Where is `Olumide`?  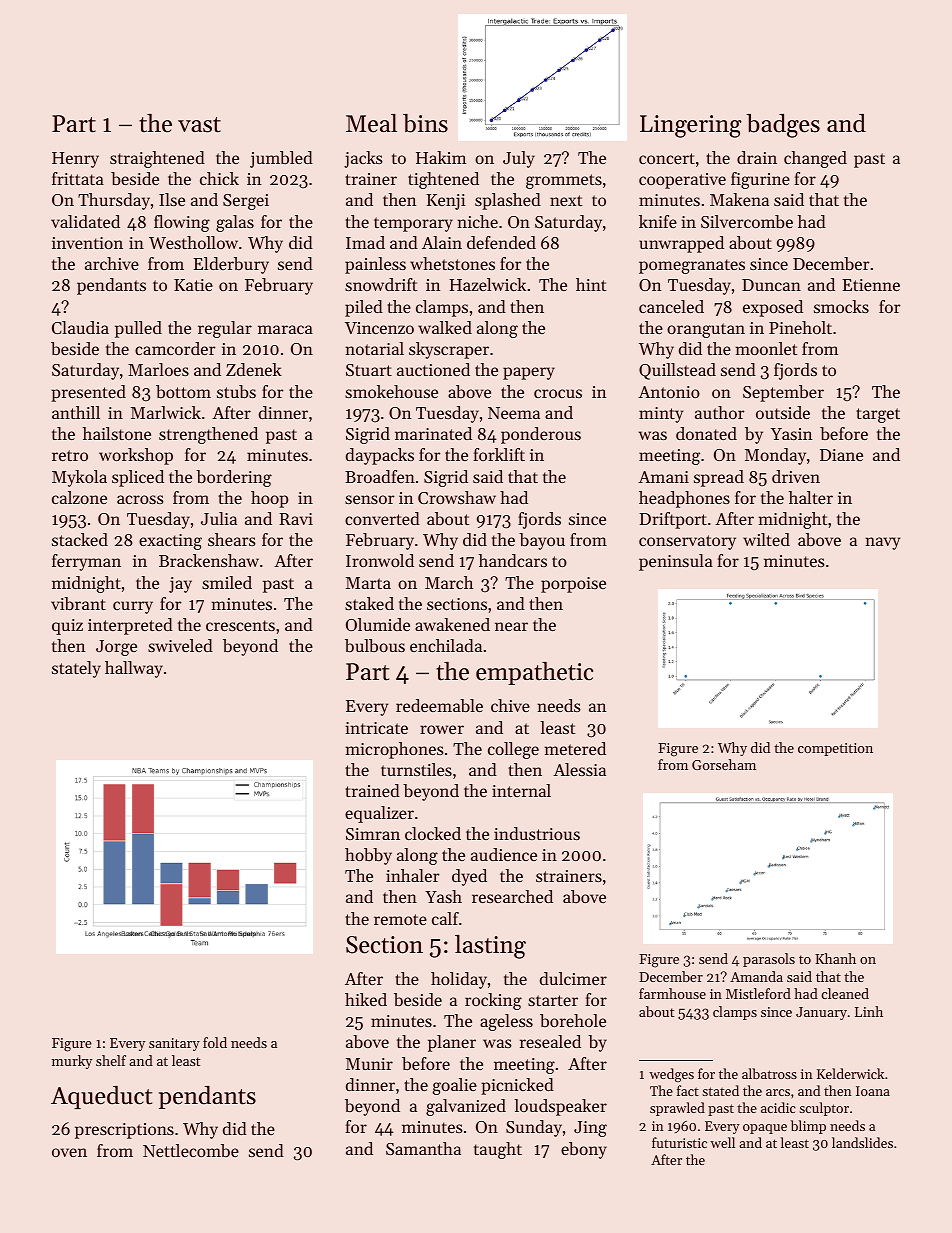 Olumide is located at coordinates (378, 624).
